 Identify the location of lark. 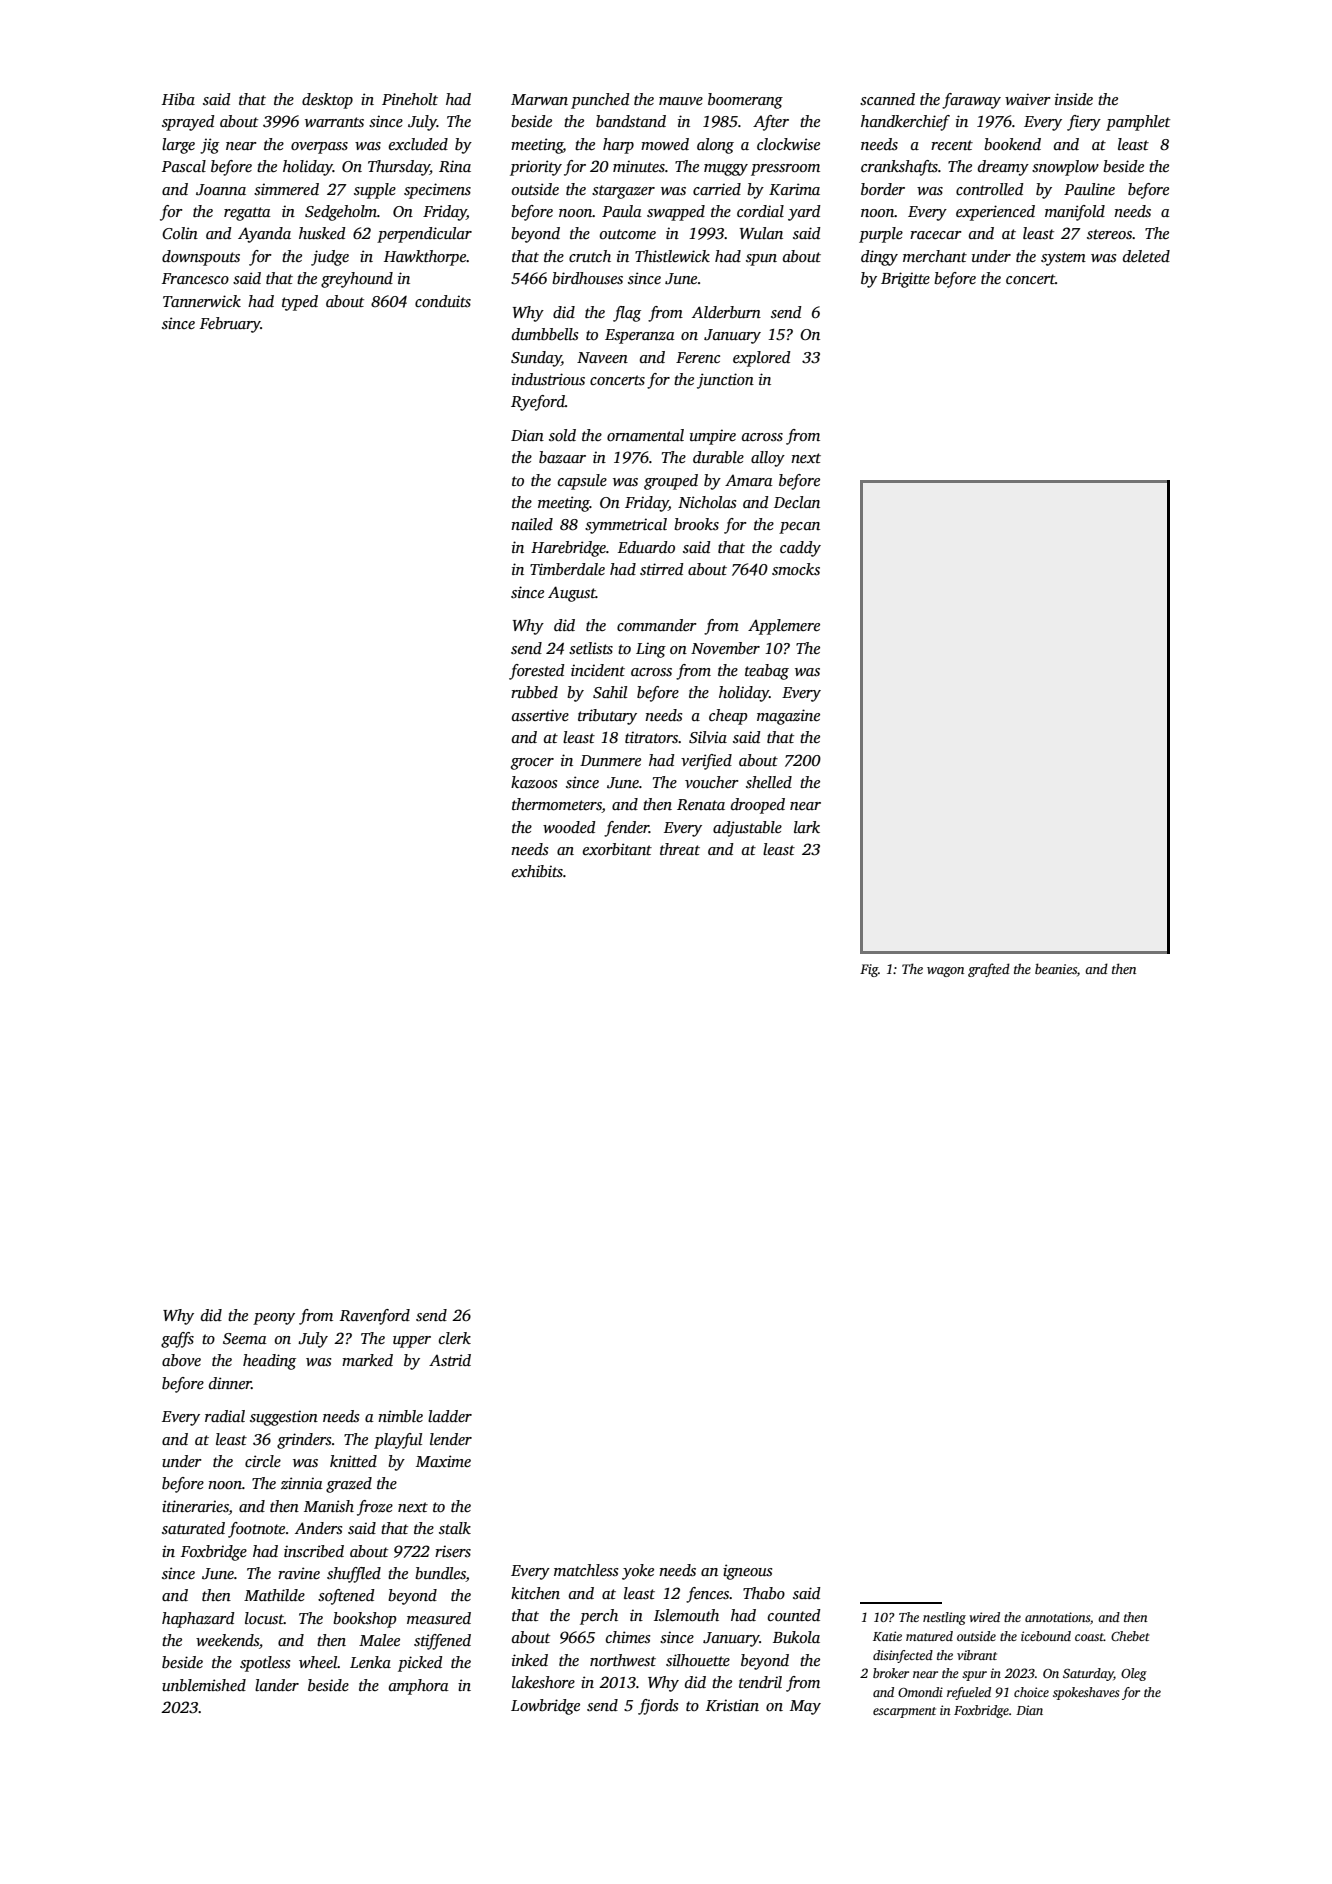
(807, 827).
